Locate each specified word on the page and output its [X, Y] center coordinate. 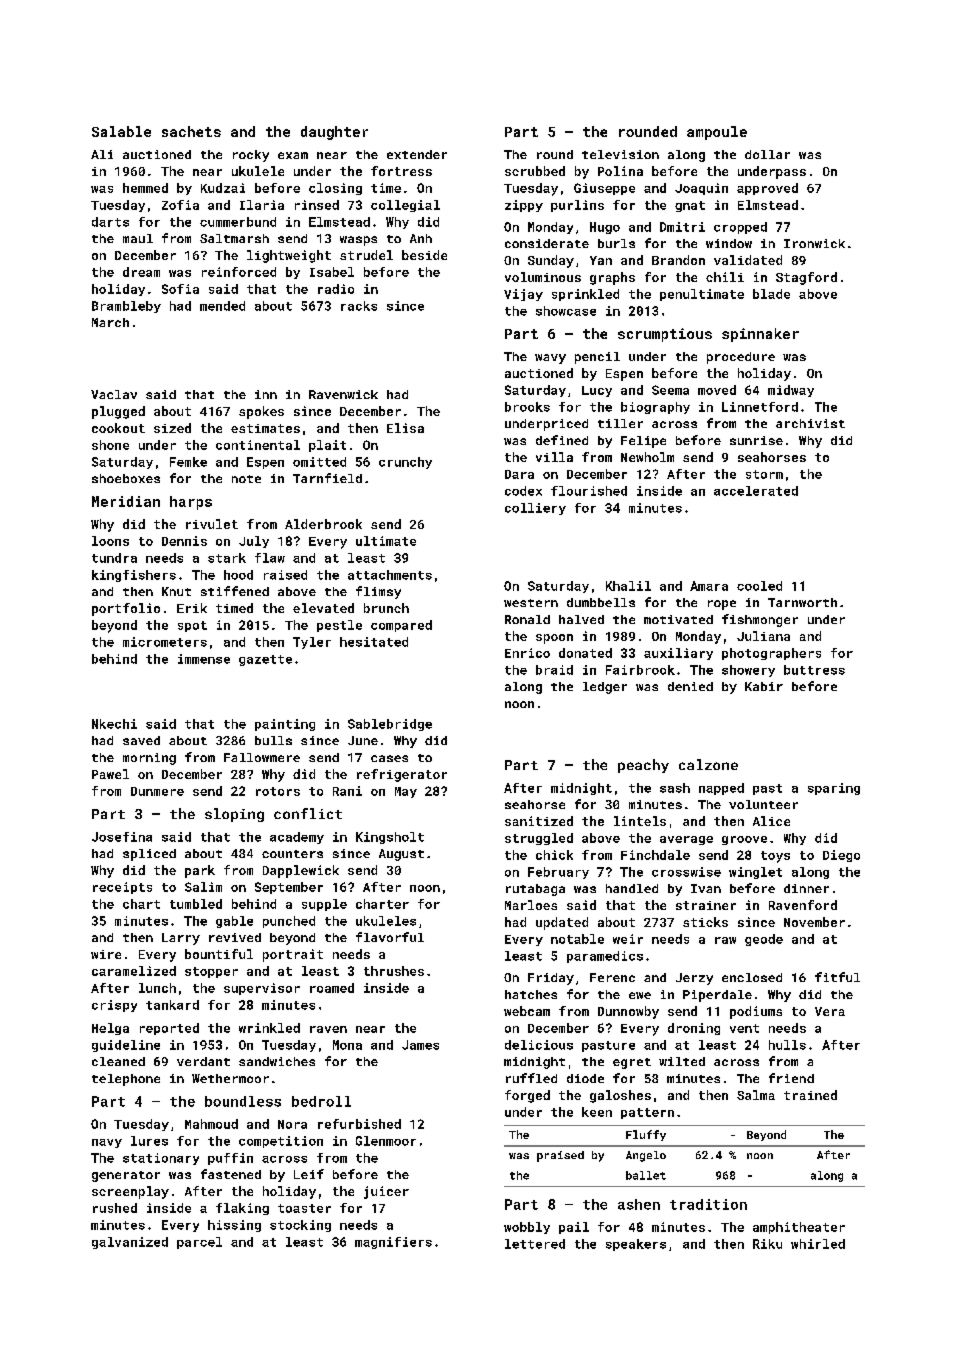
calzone [708, 764]
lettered [535, 1244]
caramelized [134, 971]
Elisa [405, 428]
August [401, 855]
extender [417, 154]
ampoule [717, 133]
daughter [334, 133]
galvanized [130, 1243]
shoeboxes [126, 478]
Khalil [628, 586]
